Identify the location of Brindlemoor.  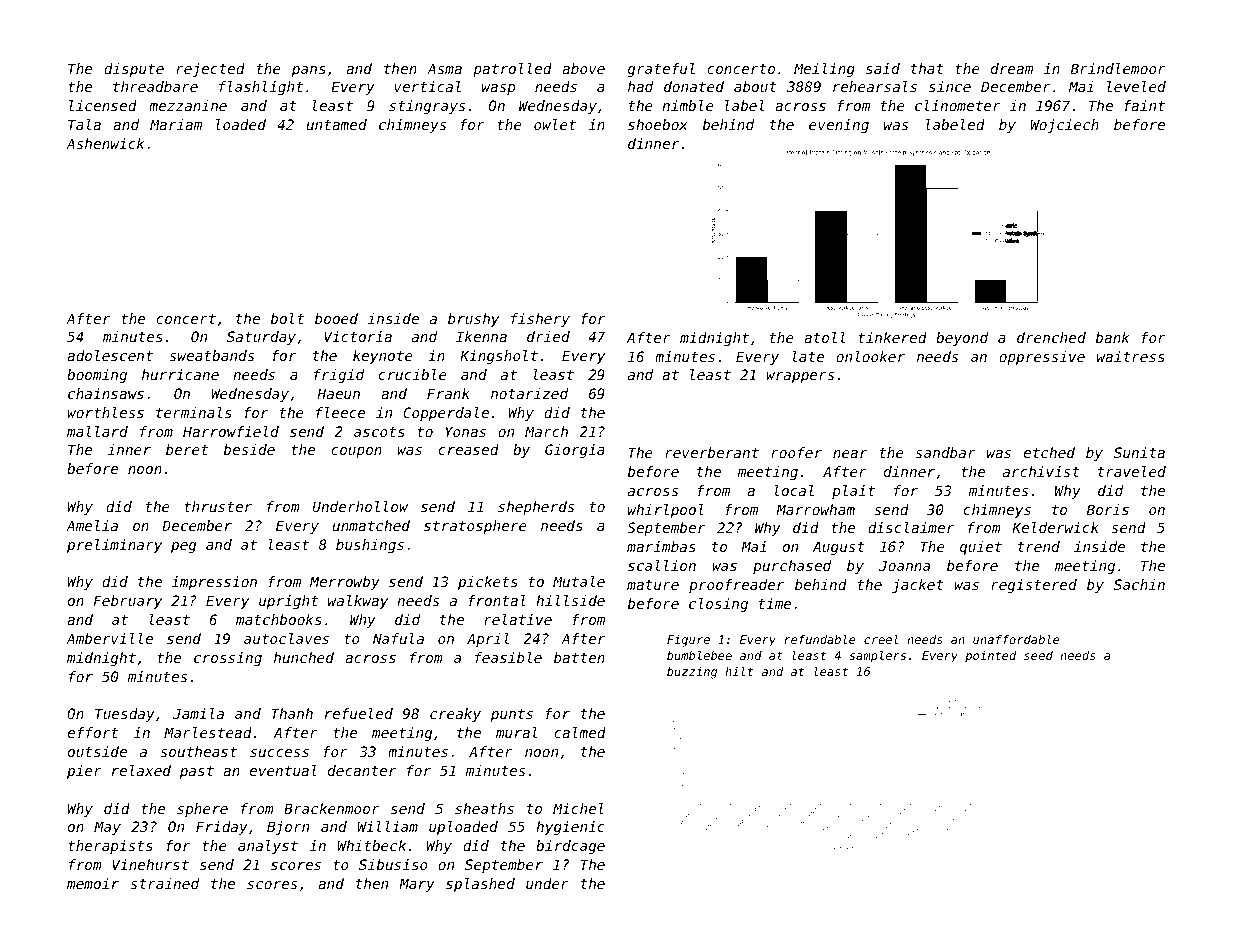
(1118, 68).
